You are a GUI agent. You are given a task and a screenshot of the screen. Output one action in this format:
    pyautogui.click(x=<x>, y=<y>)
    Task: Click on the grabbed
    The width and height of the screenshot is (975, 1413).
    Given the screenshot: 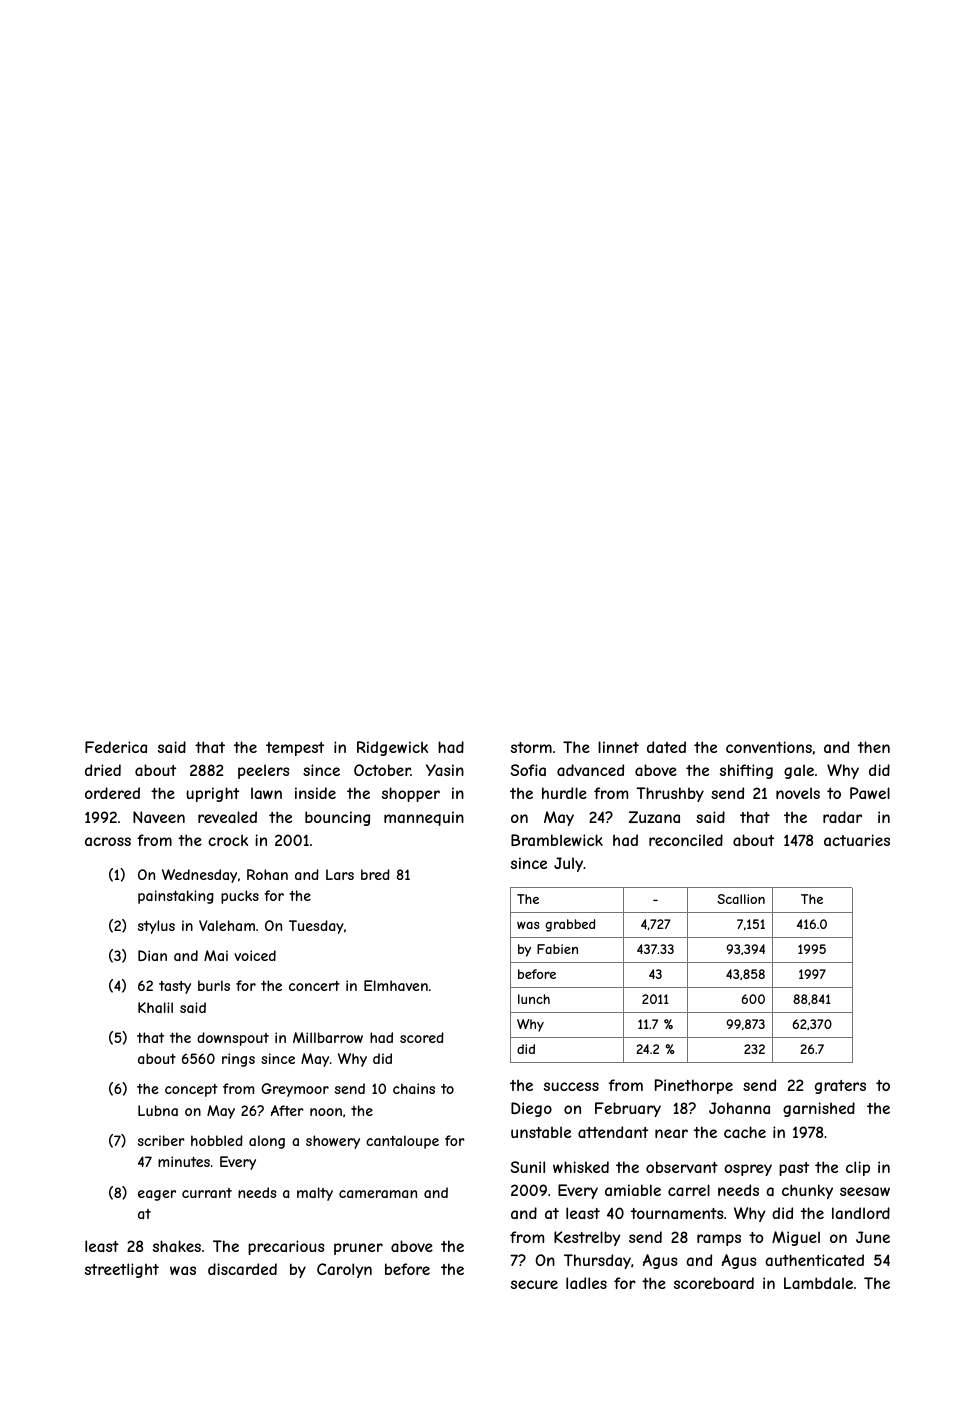 What is the action you would take?
    pyautogui.click(x=570, y=925)
